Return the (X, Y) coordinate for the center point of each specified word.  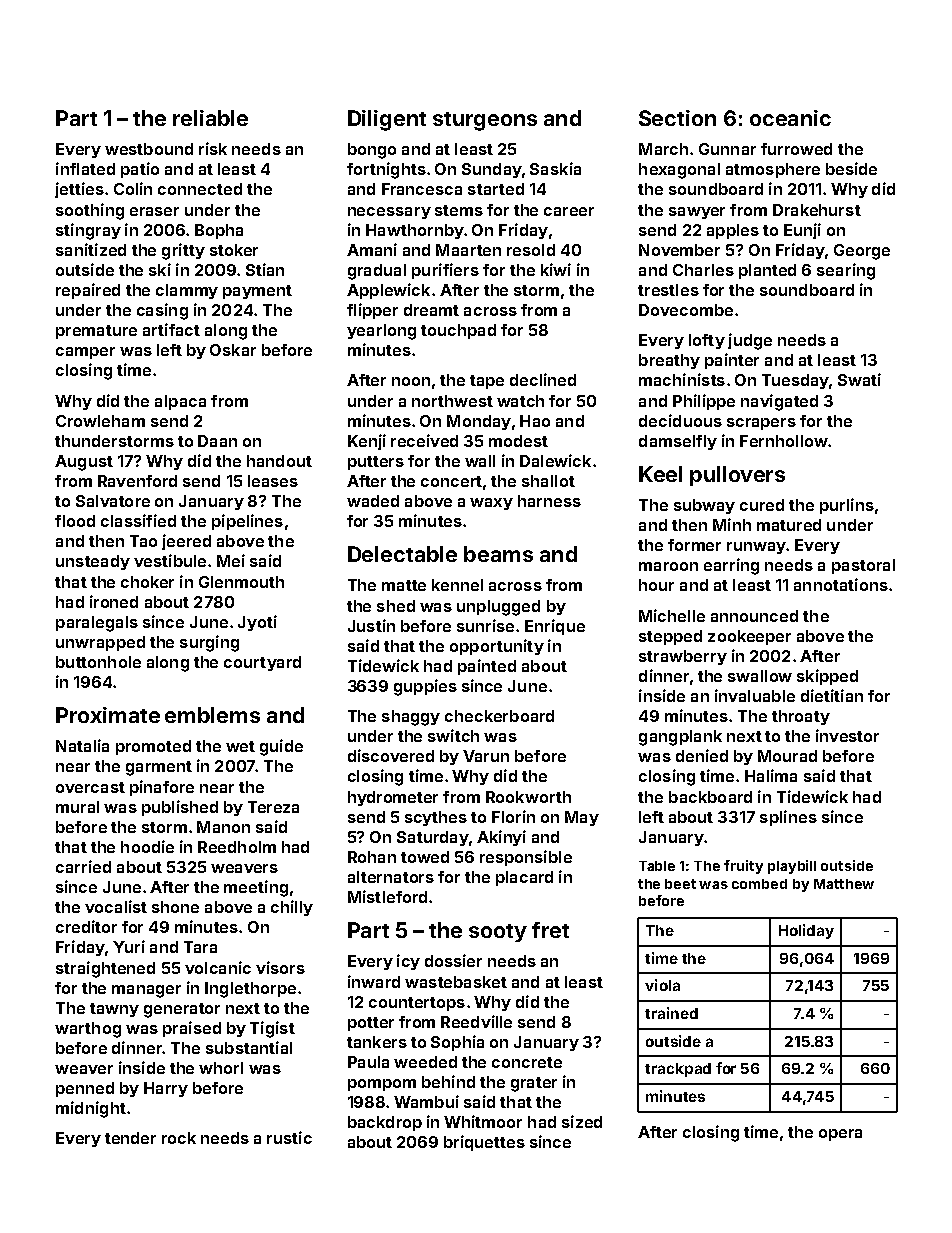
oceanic (790, 118)
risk (213, 148)
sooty (498, 933)
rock (179, 1138)
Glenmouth (241, 582)
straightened (105, 969)
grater (534, 1084)
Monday (479, 422)
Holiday (806, 931)
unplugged (498, 608)
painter (732, 361)
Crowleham (100, 421)
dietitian (832, 695)
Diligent (387, 120)
